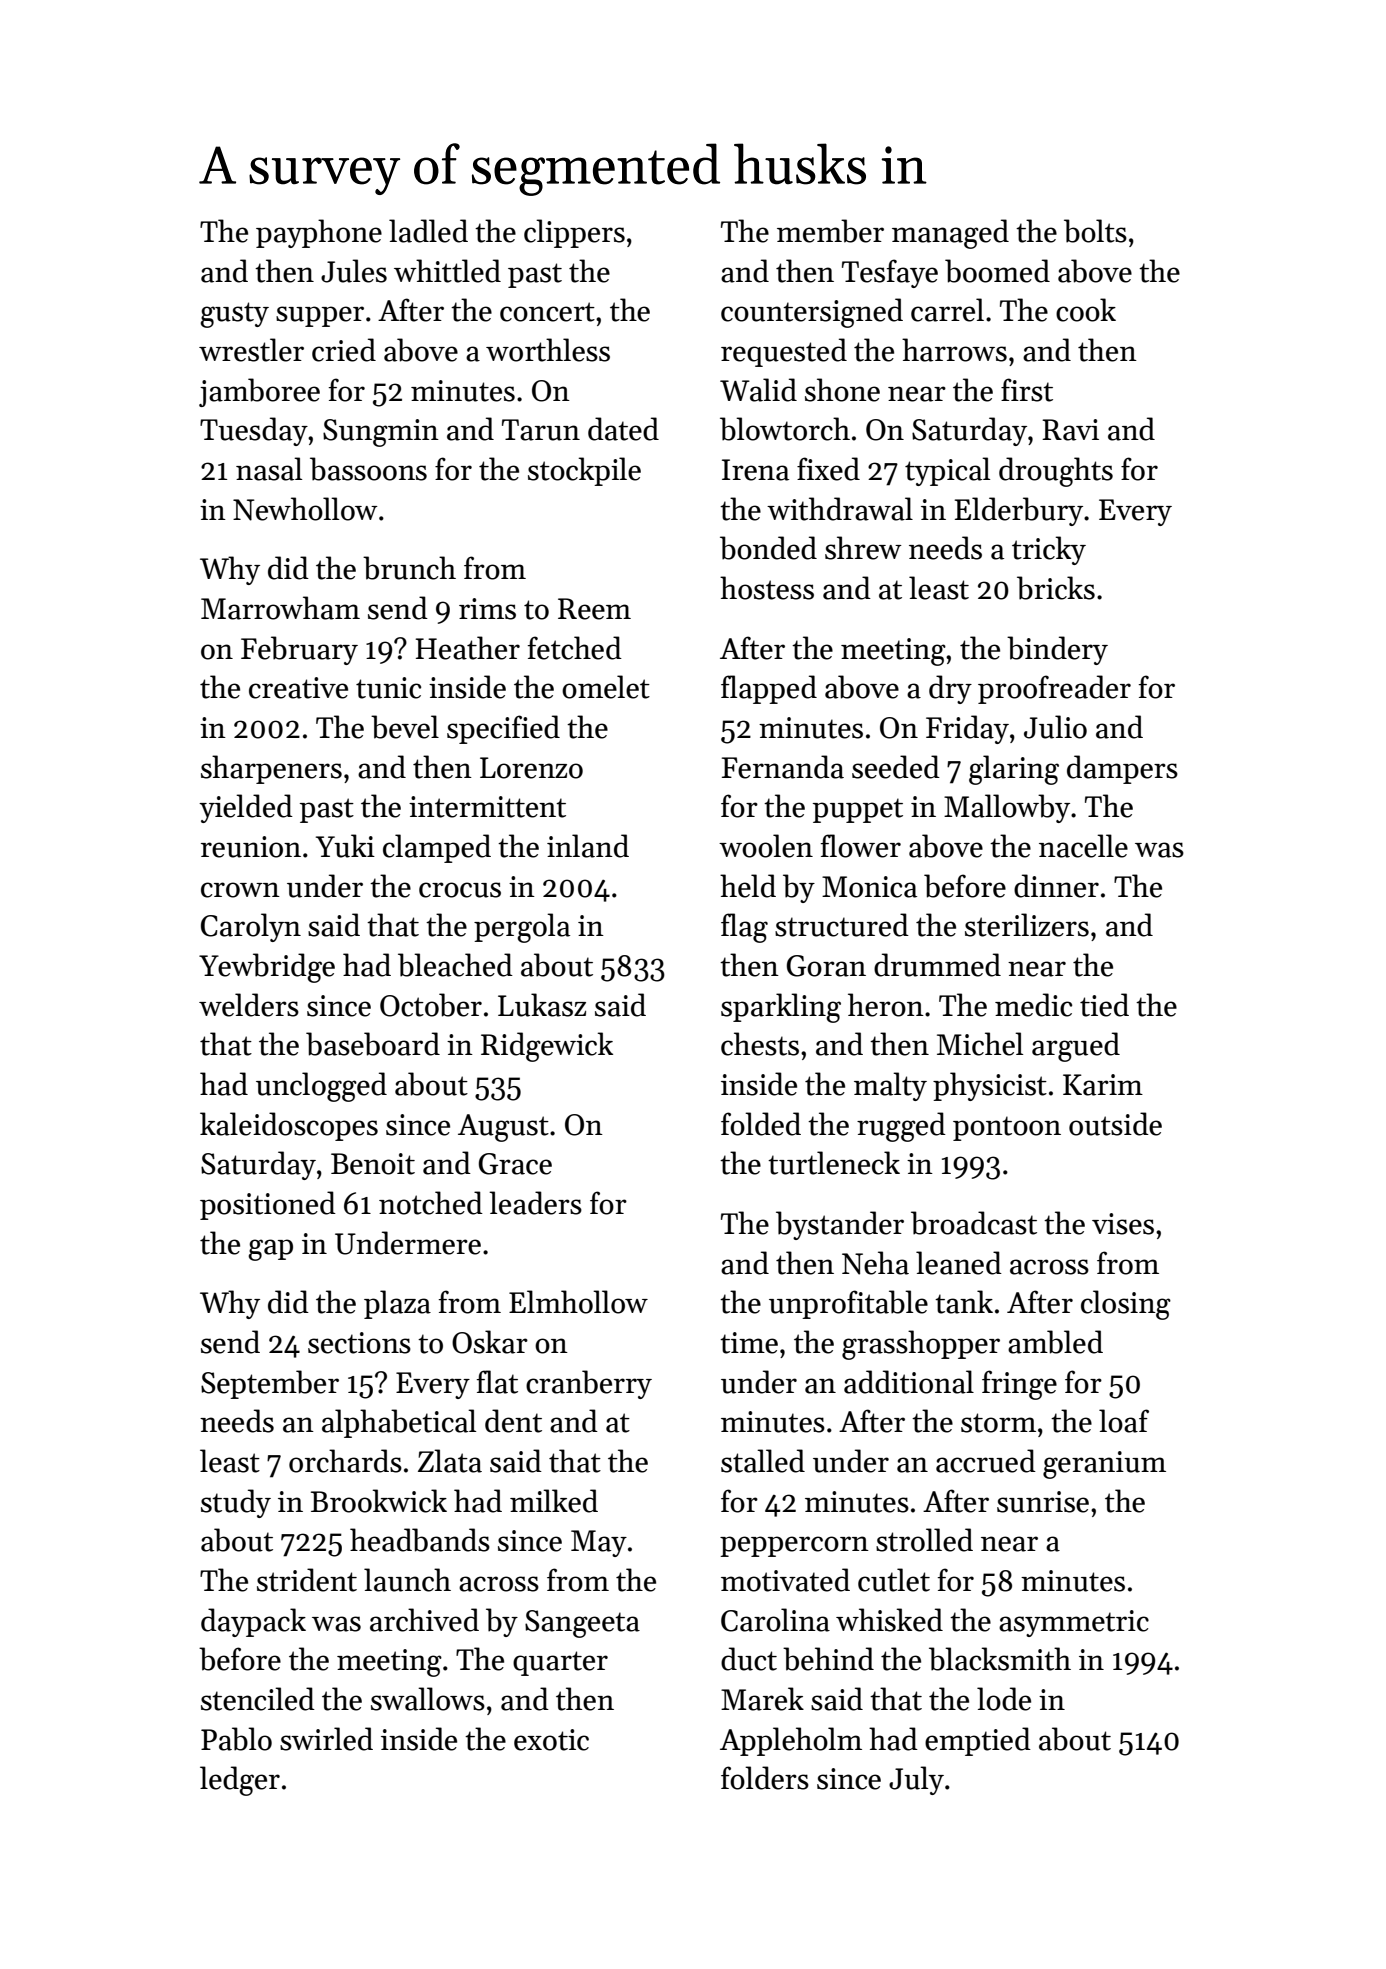 Image resolution: width=1386 pixels, height=1969 pixels. I want to click on broadcast, so click(974, 1223).
